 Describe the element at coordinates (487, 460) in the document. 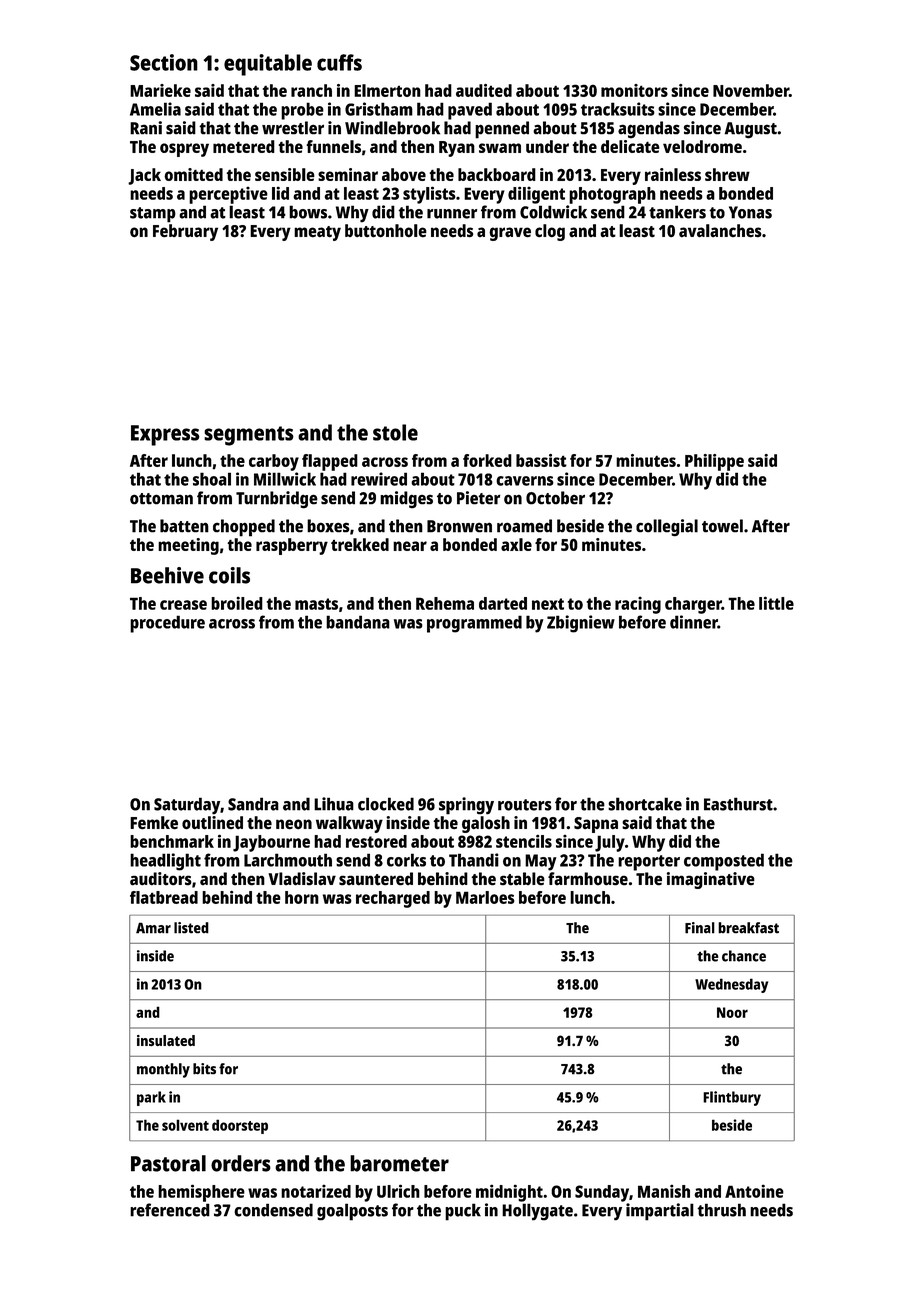

I see `forked` at that location.
